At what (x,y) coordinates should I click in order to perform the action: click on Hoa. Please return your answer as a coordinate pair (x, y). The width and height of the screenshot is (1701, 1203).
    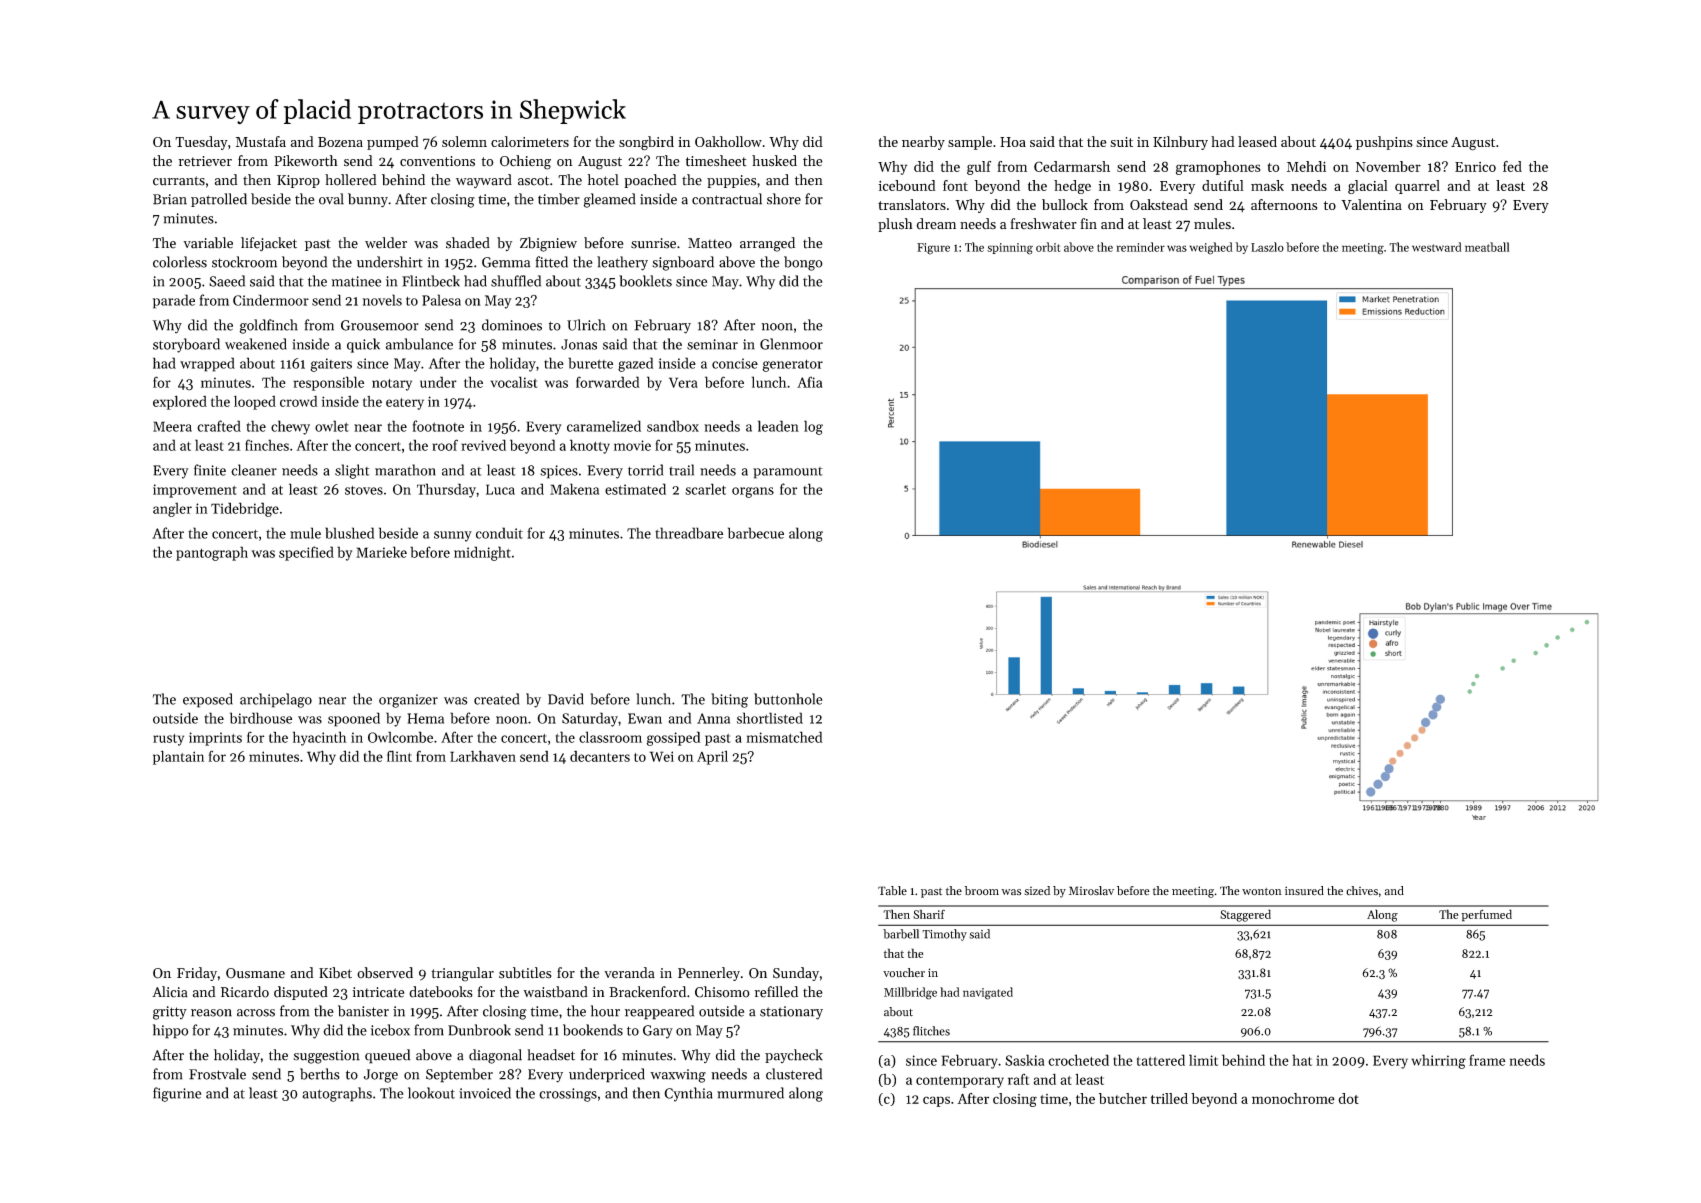
    Looking at the image, I should click on (1013, 142).
